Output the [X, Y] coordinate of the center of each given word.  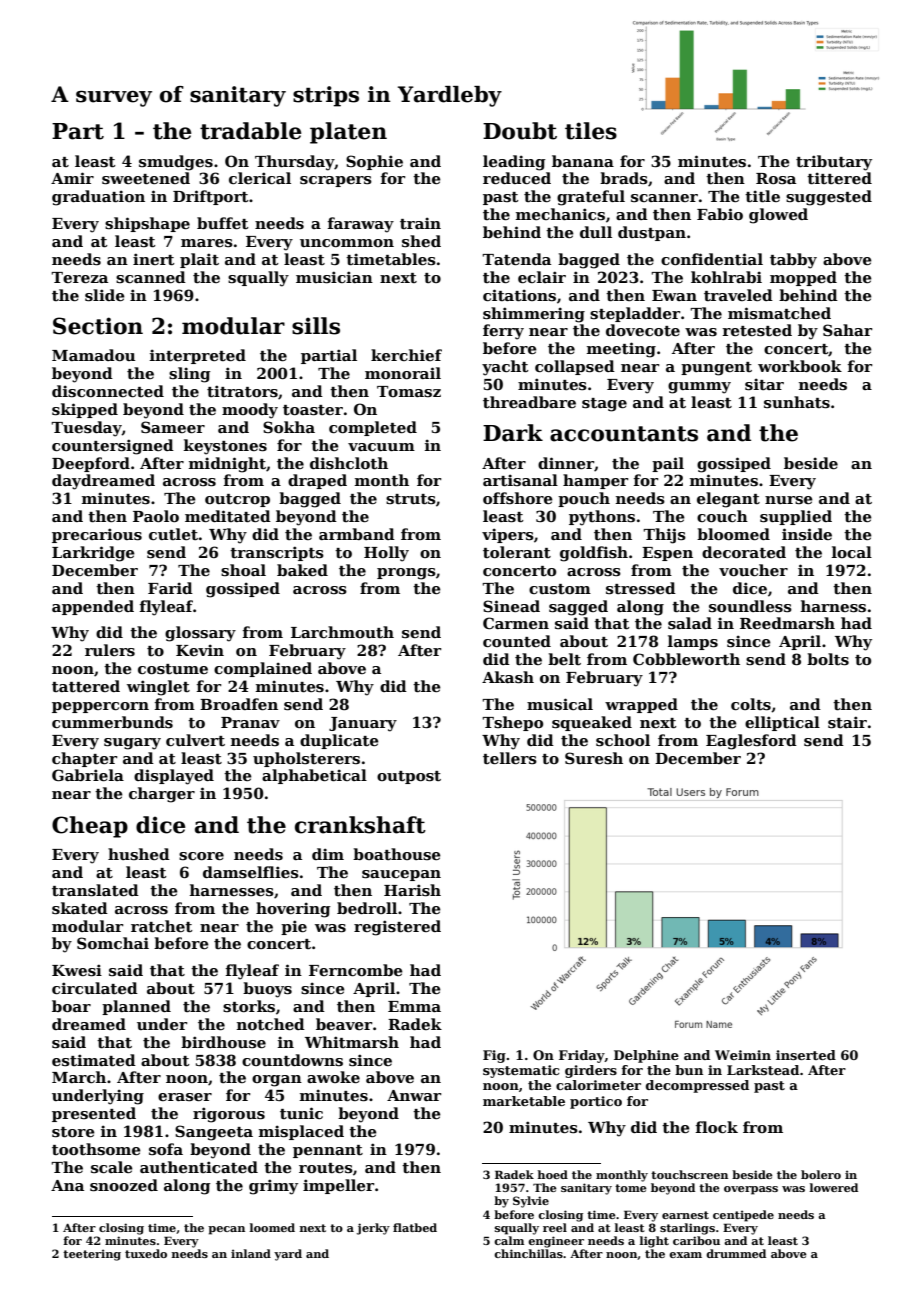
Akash [508, 677]
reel [555, 1227]
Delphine [646, 1056]
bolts [828, 659]
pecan [226, 1230]
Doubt [520, 131]
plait [199, 260]
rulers [110, 650]
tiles [591, 131]
